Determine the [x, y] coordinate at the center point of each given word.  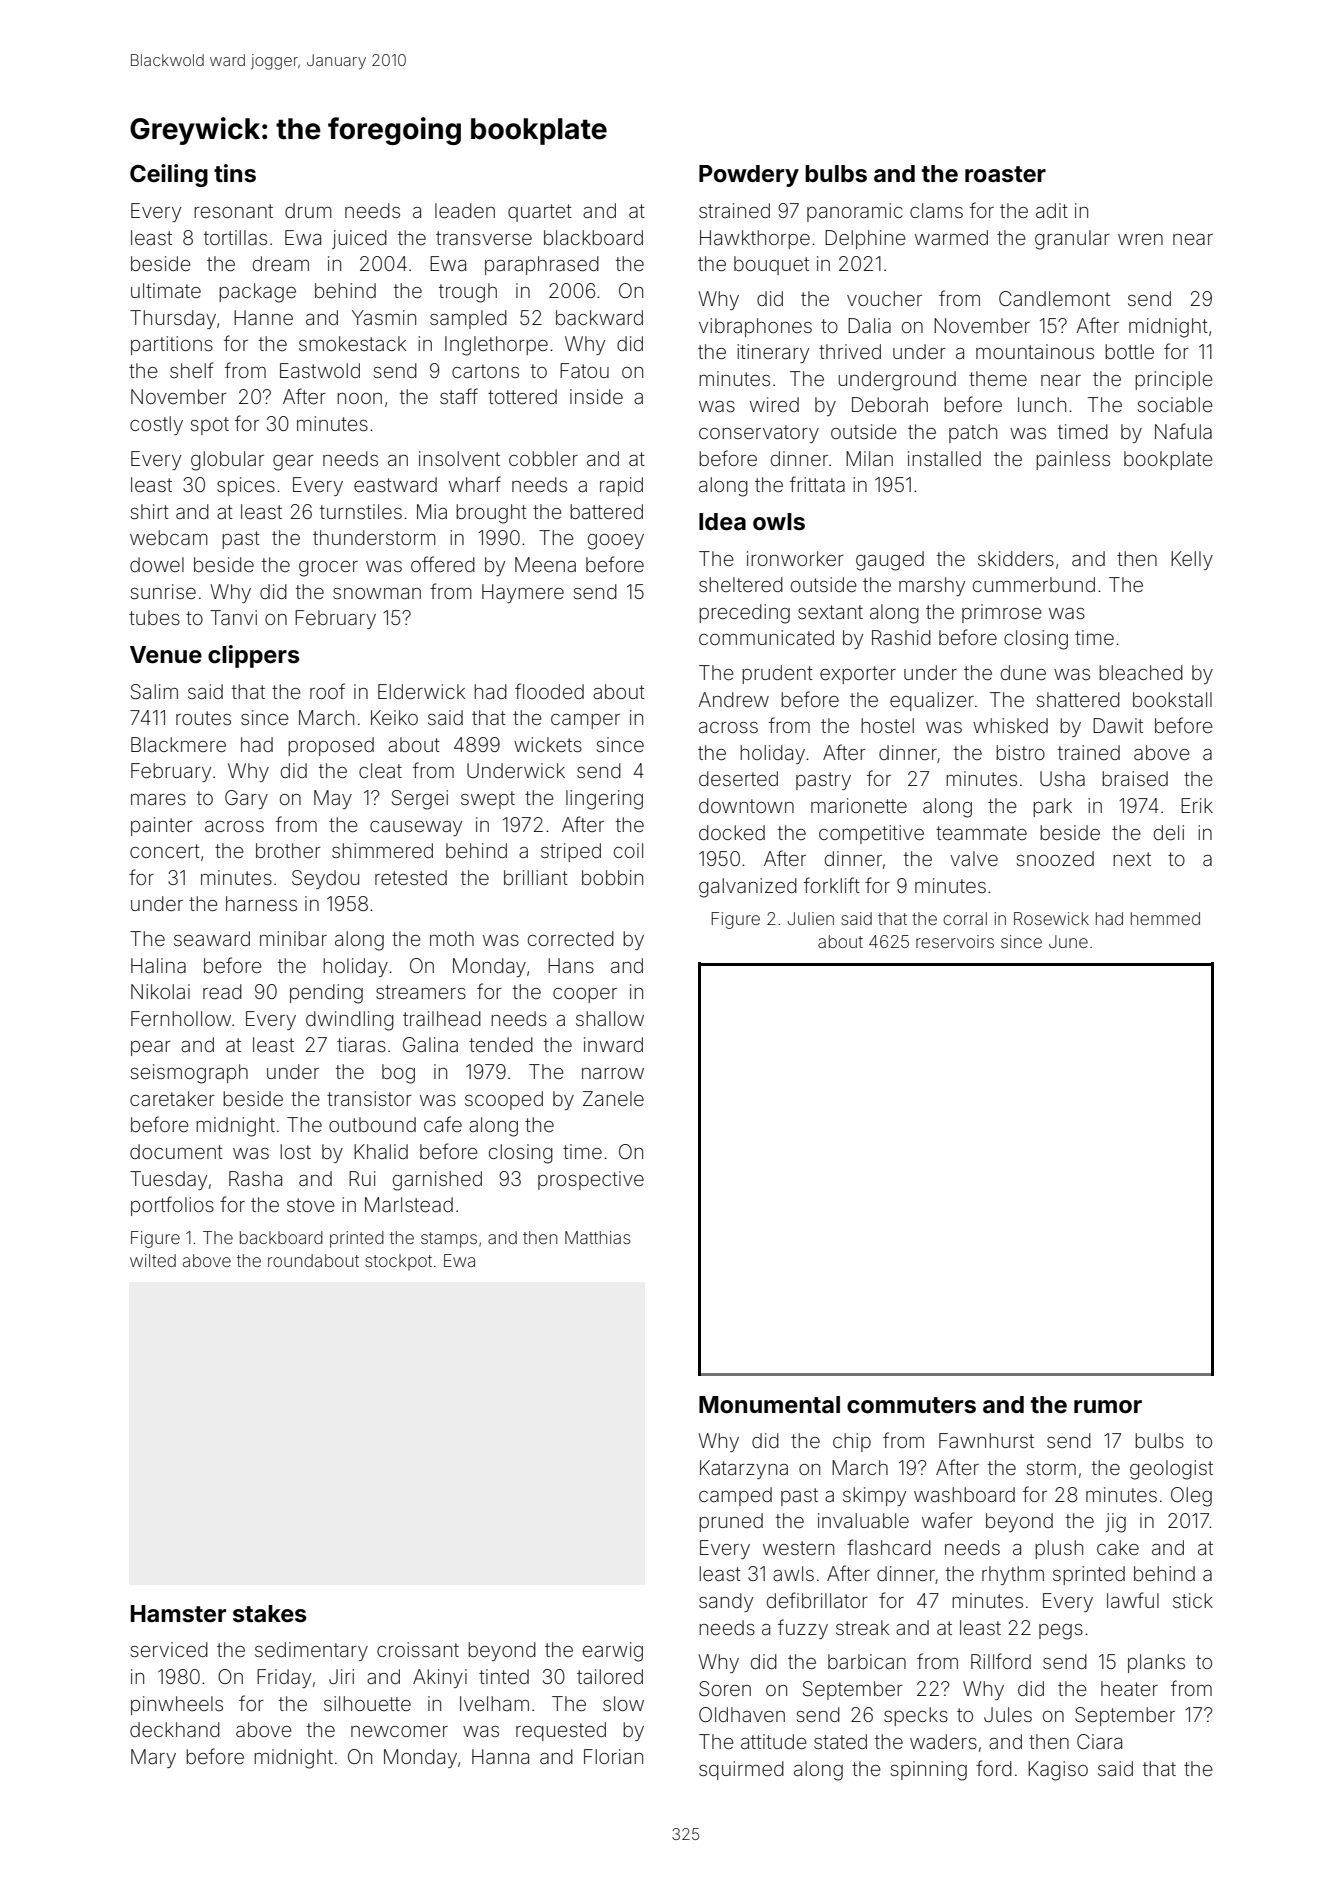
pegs [1061, 1632]
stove [311, 1205]
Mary [153, 1758]
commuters [911, 1405]
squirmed [741, 1770]
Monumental [769, 1405]
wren [1140, 239]
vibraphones [755, 327]
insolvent [459, 458]
